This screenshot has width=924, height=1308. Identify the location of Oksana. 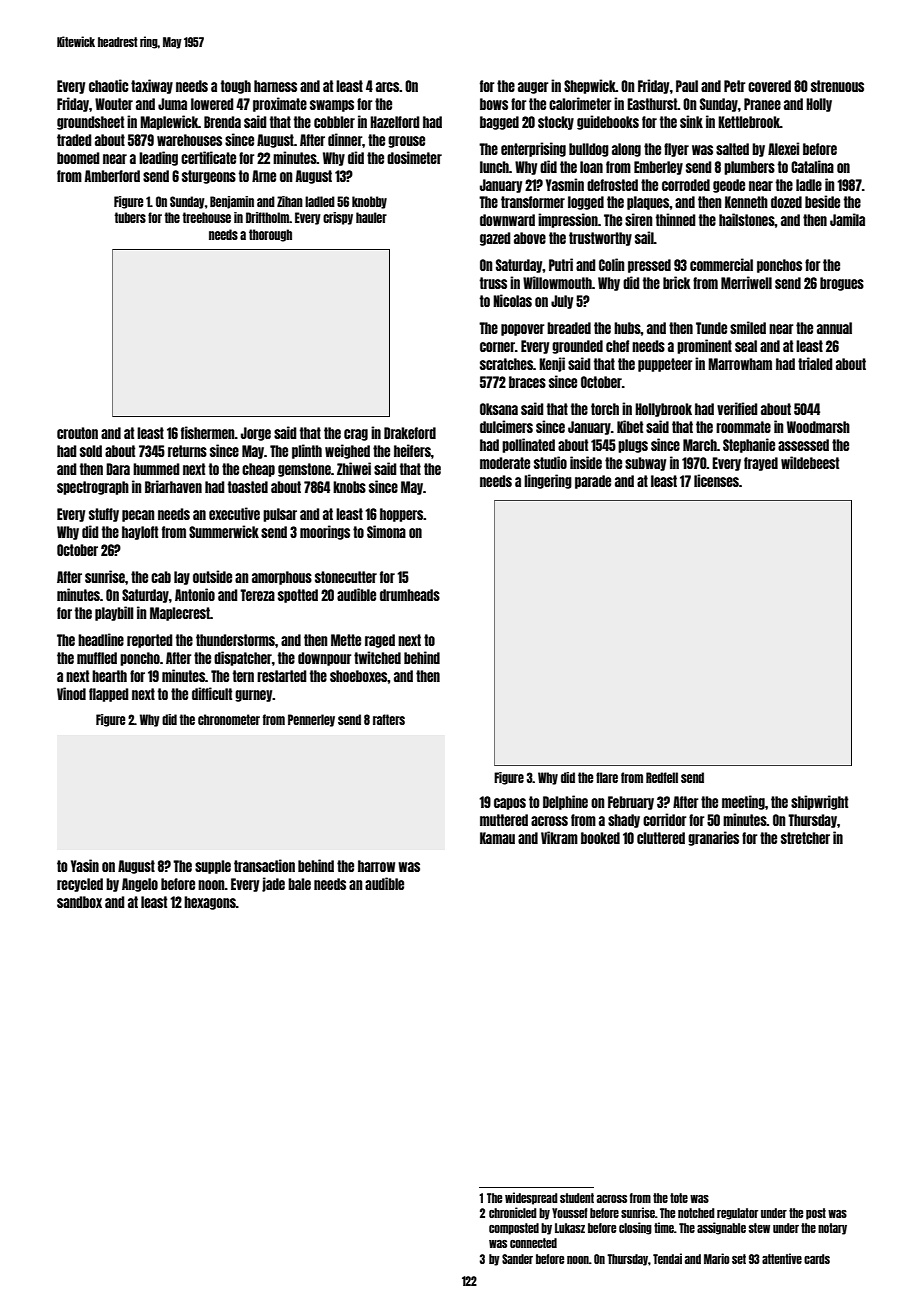
(499, 409).
